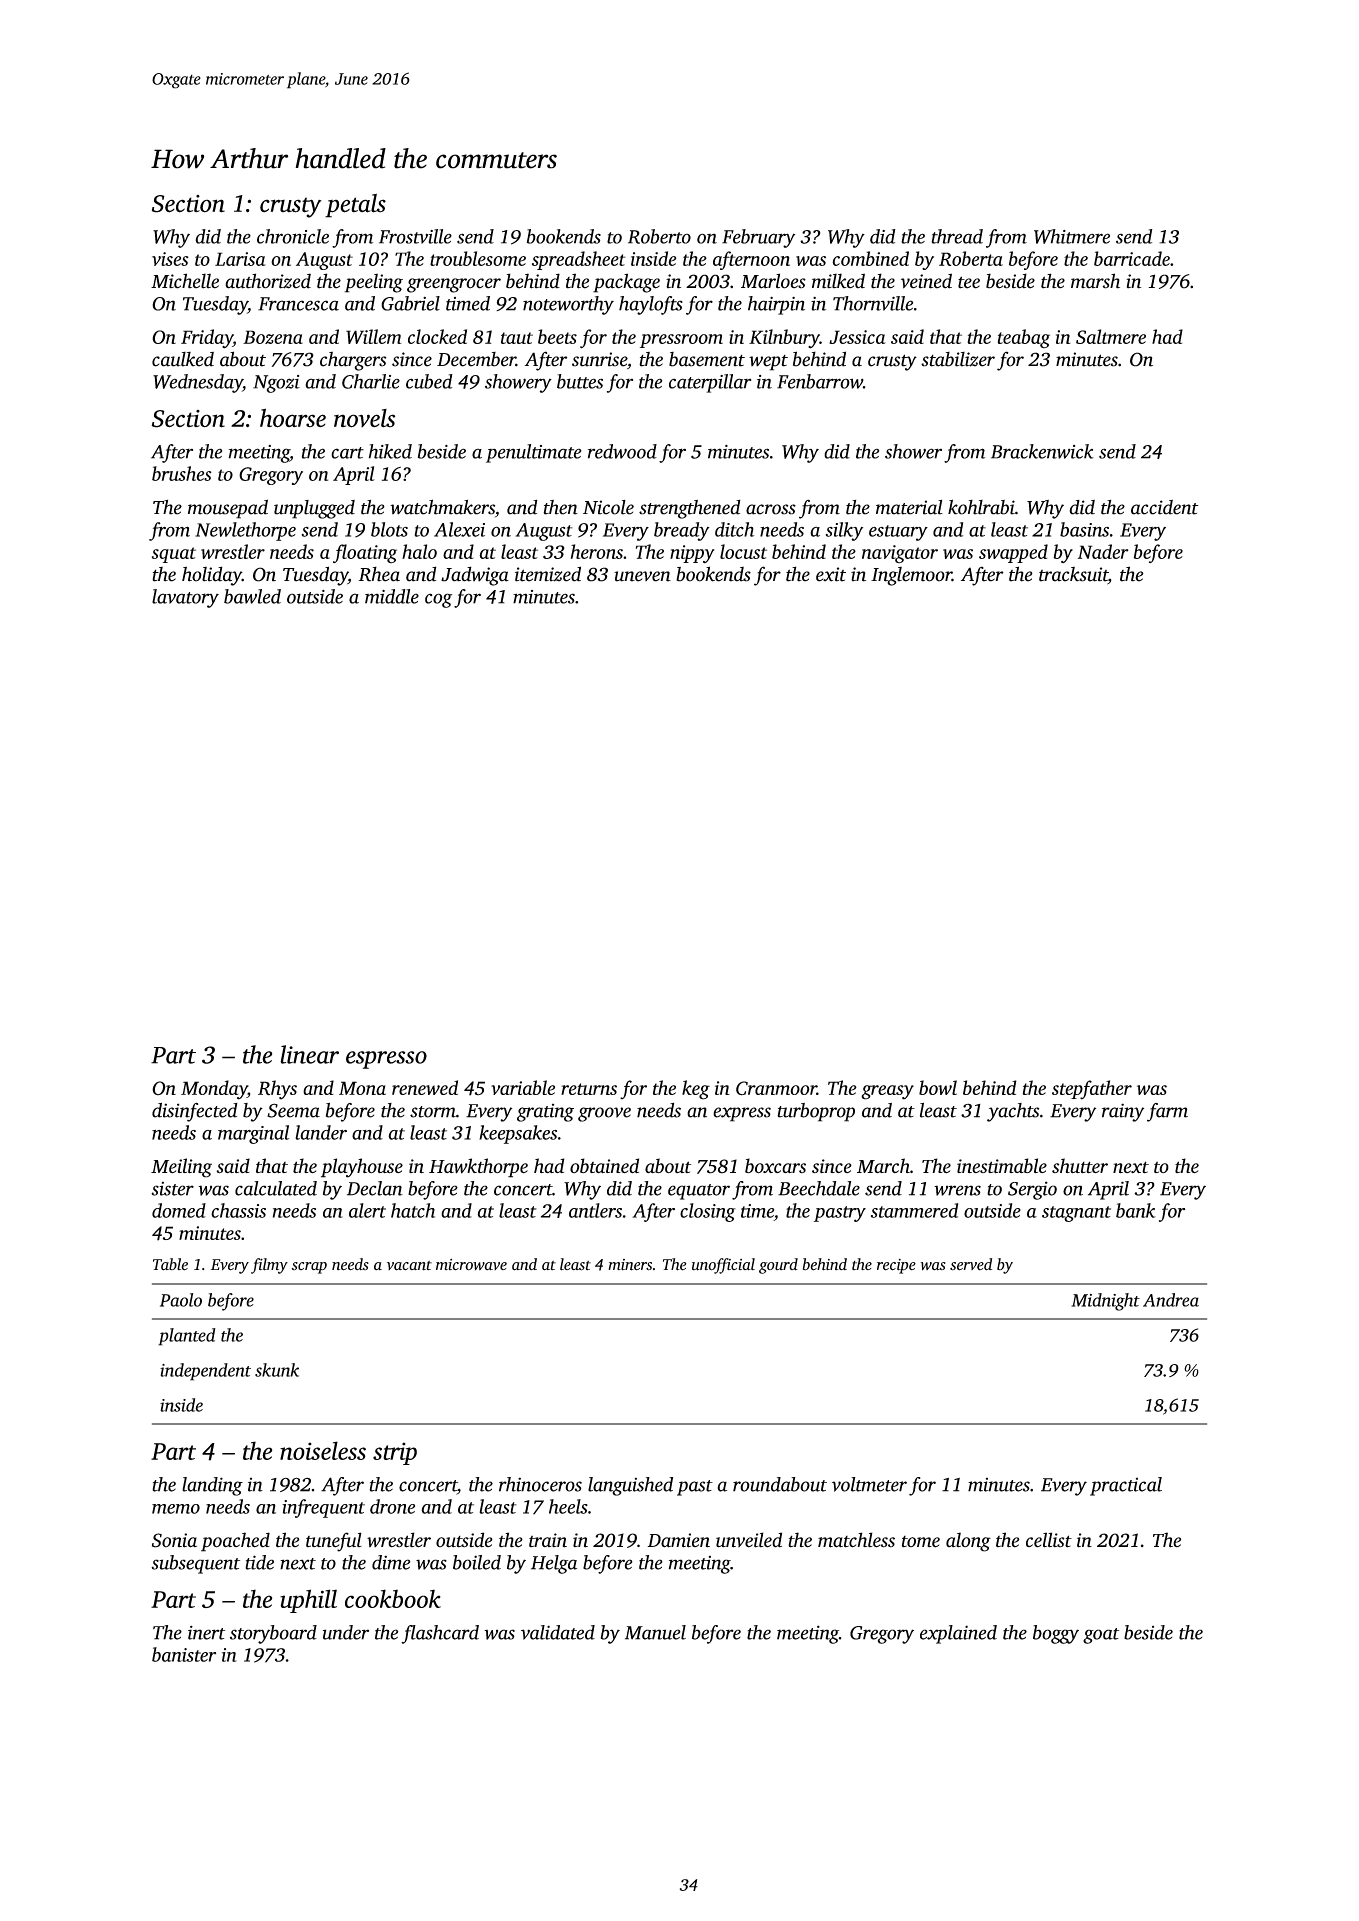 Image resolution: width=1359 pixels, height=1921 pixels. I want to click on express, so click(742, 1114).
